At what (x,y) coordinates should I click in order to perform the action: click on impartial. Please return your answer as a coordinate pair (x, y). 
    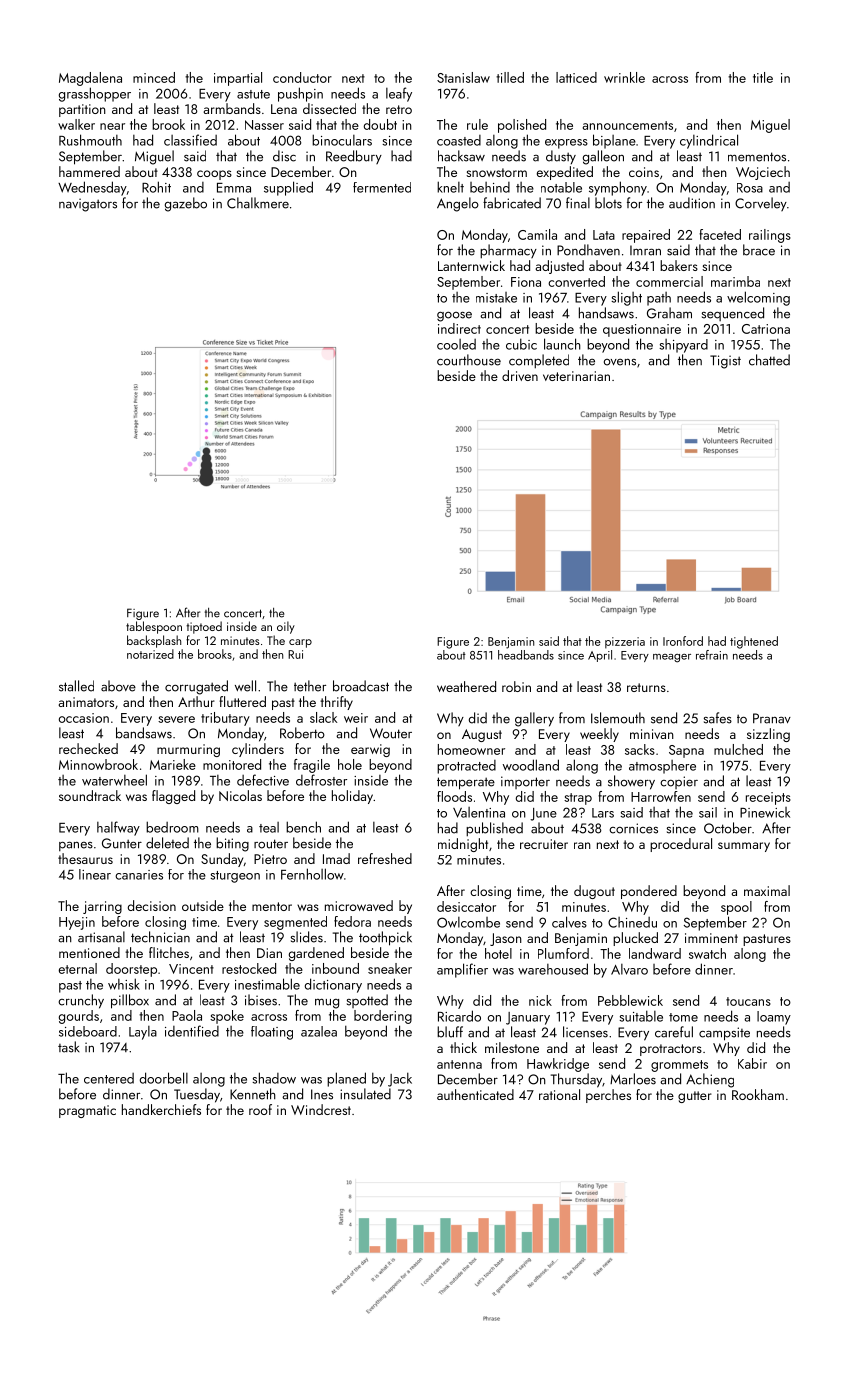
    Looking at the image, I should click on (238, 79).
